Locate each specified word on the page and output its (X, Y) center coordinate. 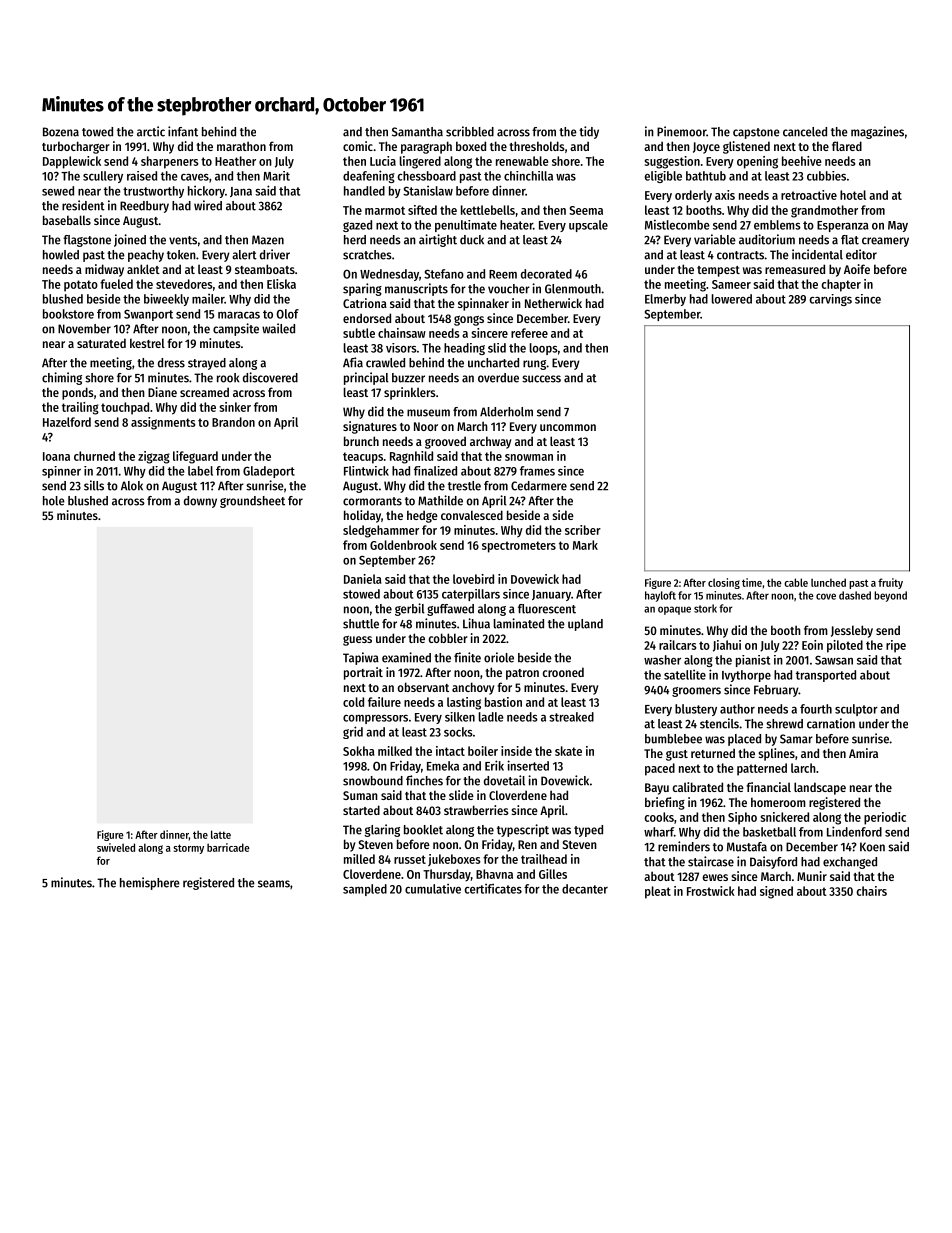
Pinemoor (681, 131)
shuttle (361, 624)
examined (406, 657)
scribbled (470, 131)
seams (274, 884)
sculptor (856, 710)
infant (183, 131)
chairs (871, 891)
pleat (658, 892)
